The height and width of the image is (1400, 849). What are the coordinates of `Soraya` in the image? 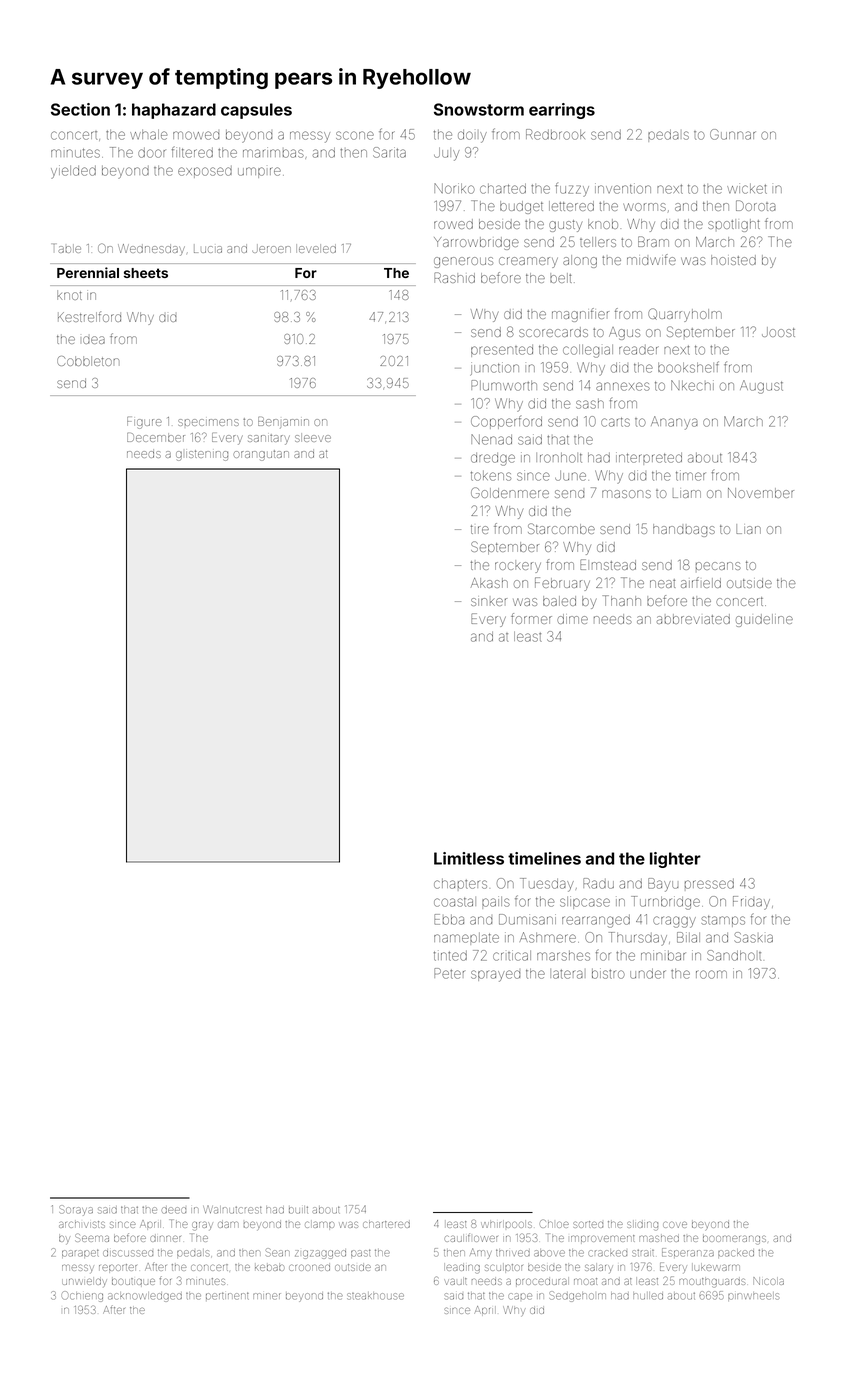 It's located at (76, 1210).
